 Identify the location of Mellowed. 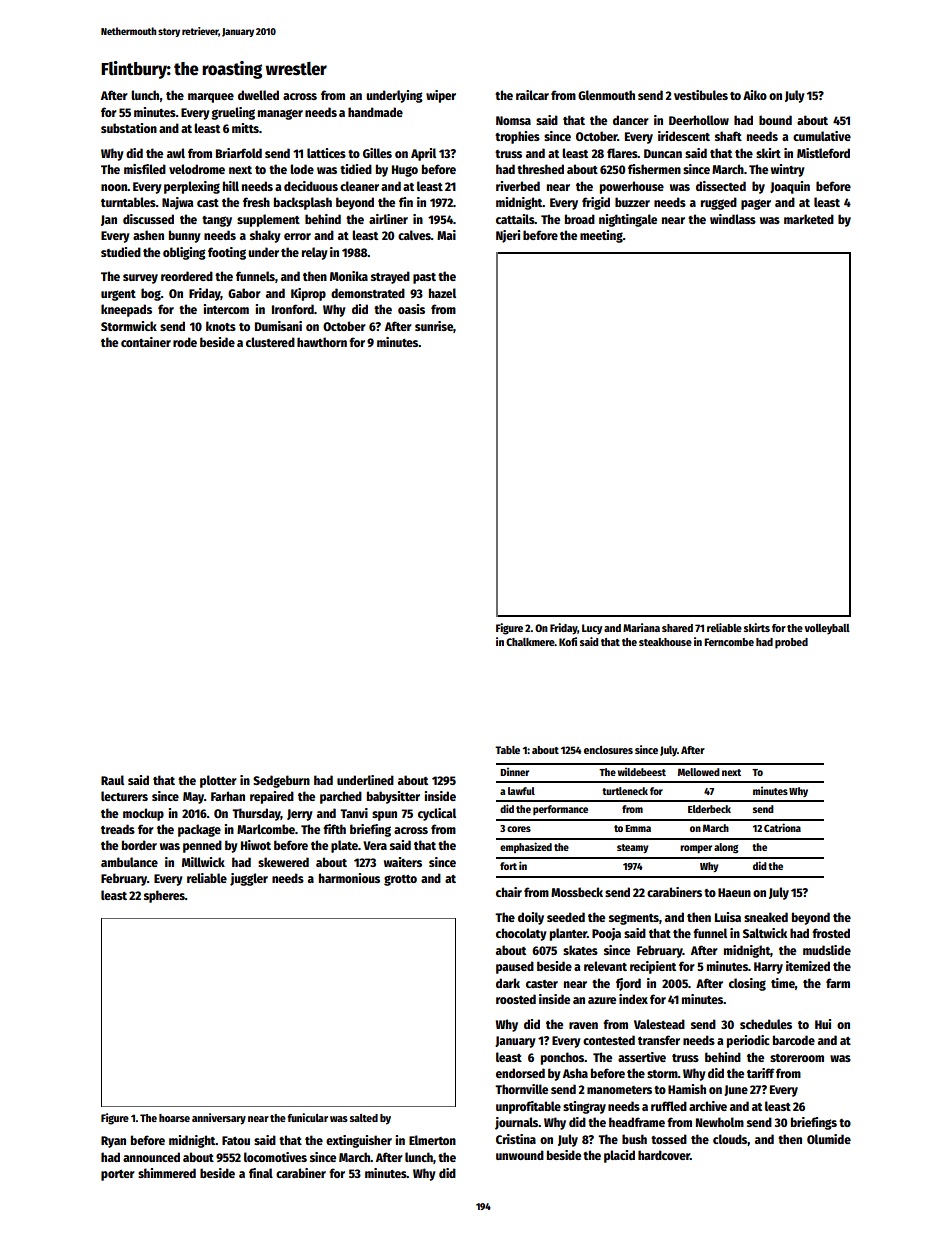
(699, 772).
